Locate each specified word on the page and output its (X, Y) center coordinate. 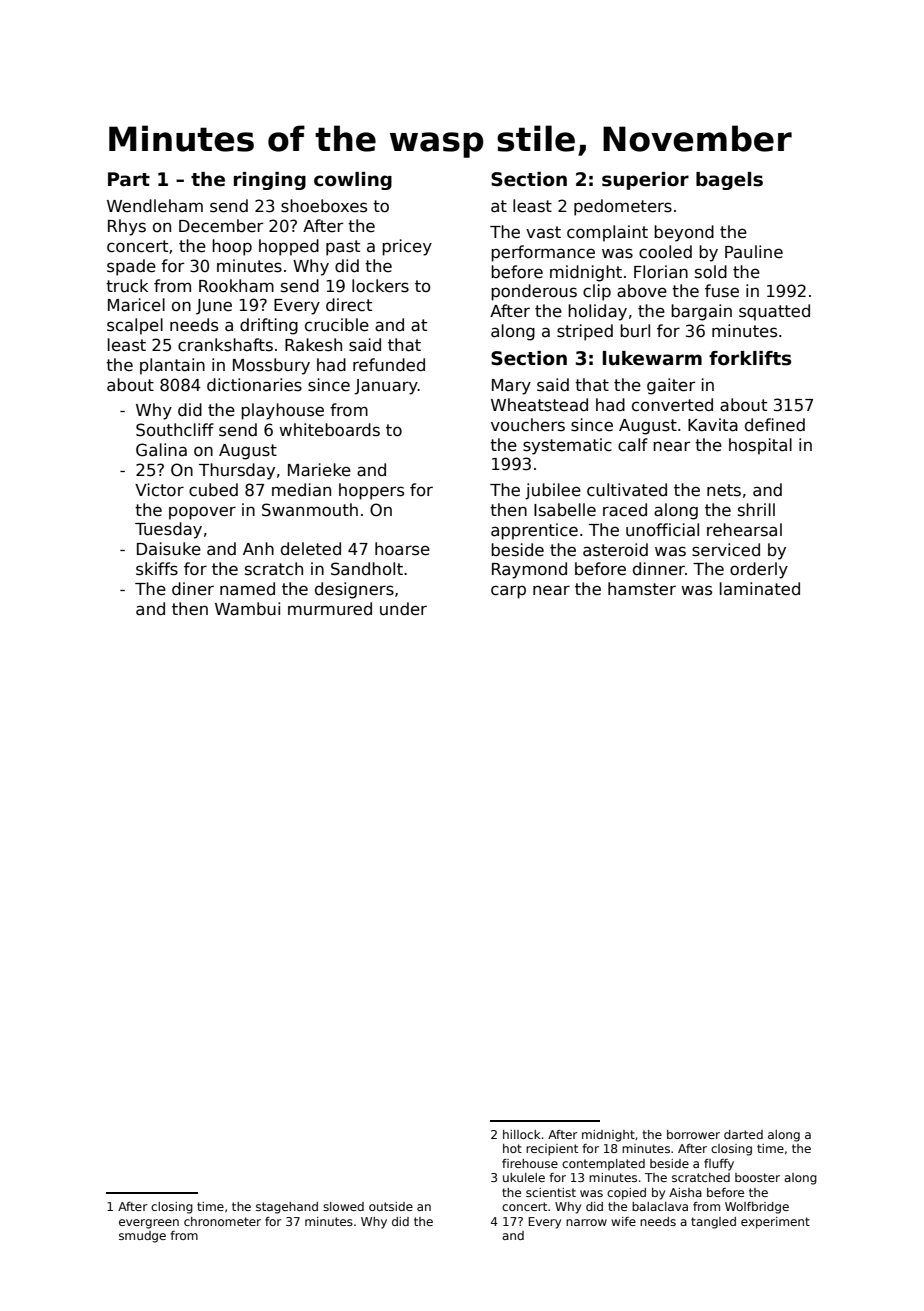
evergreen (149, 1224)
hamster (642, 589)
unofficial (662, 530)
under (403, 609)
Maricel (136, 305)
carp (508, 592)
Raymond (529, 570)
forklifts (750, 358)
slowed (343, 1206)
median (301, 490)
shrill (756, 510)
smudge (142, 1237)
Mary (511, 387)
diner (193, 589)
